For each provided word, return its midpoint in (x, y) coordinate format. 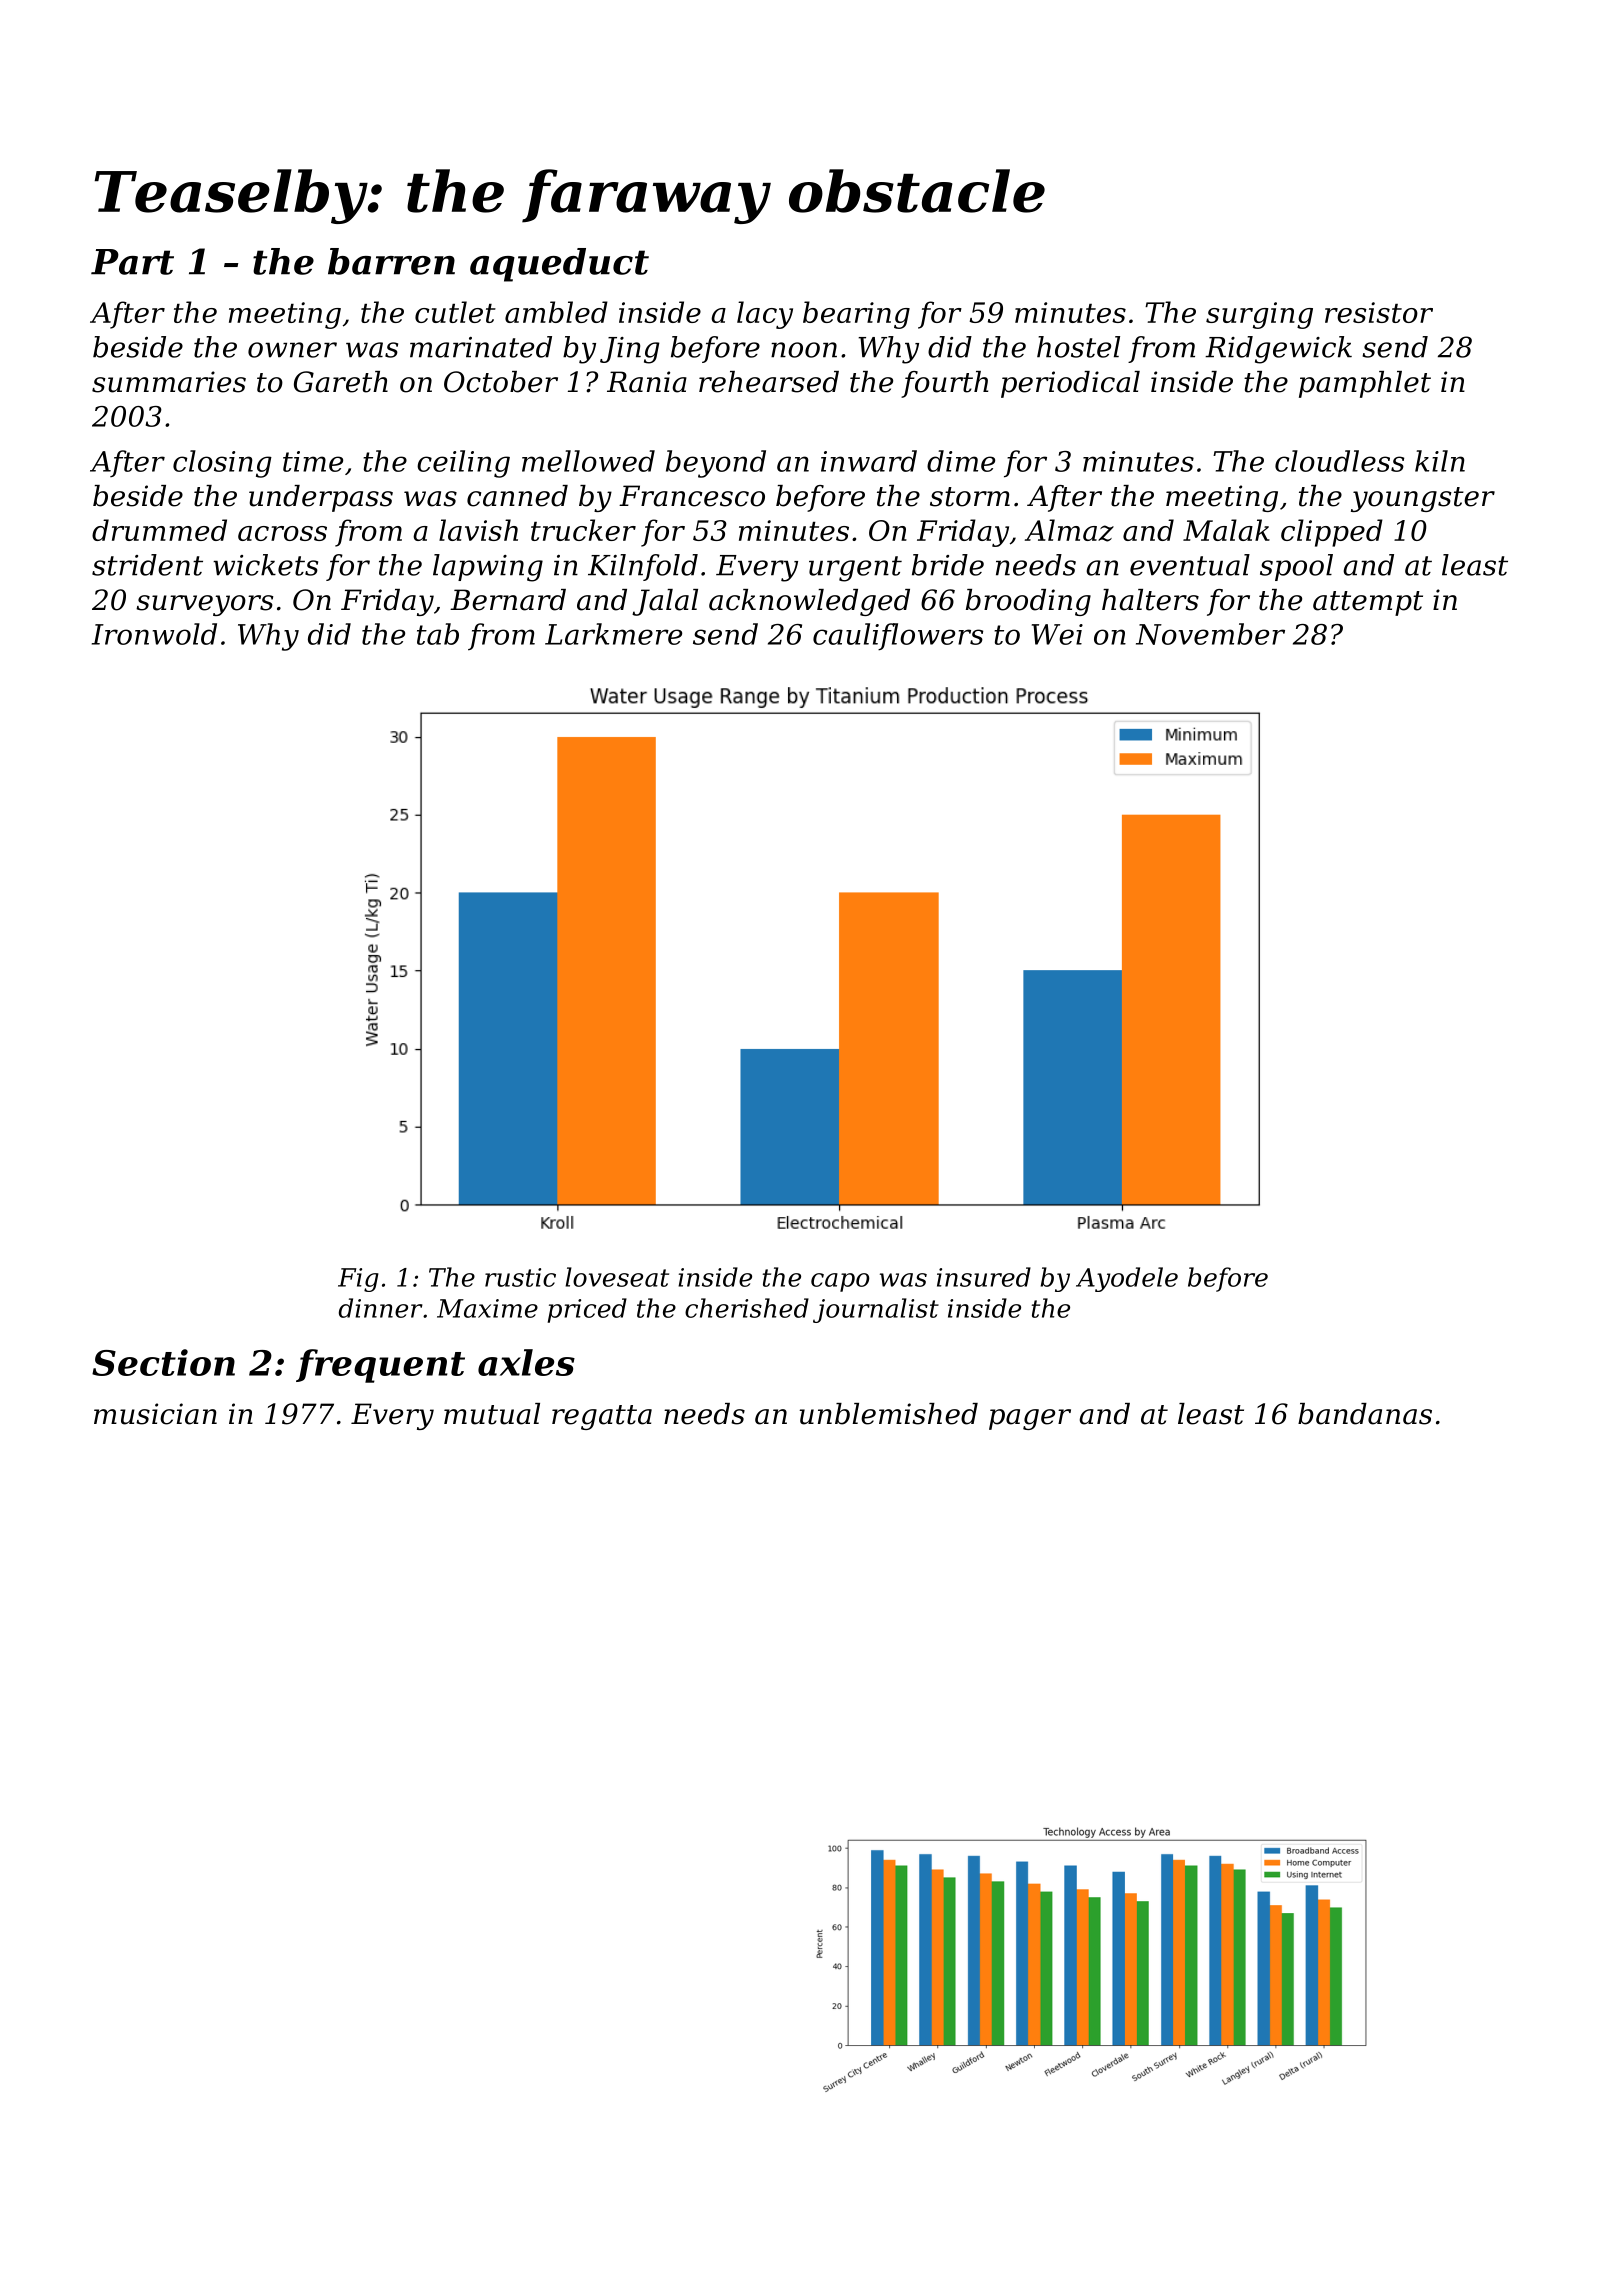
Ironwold (154, 634)
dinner (381, 1308)
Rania (647, 382)
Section (163, 1362)
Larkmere (613, 634)
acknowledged (809, 602)
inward (869, 461)
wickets (265, 565)
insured (984, 1277)
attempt (1368, 603)
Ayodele (1127, 1279)
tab (438, 634)
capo (840, 1282)
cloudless (1339, 461)
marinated (481, 347)
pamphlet (1365, 384)
